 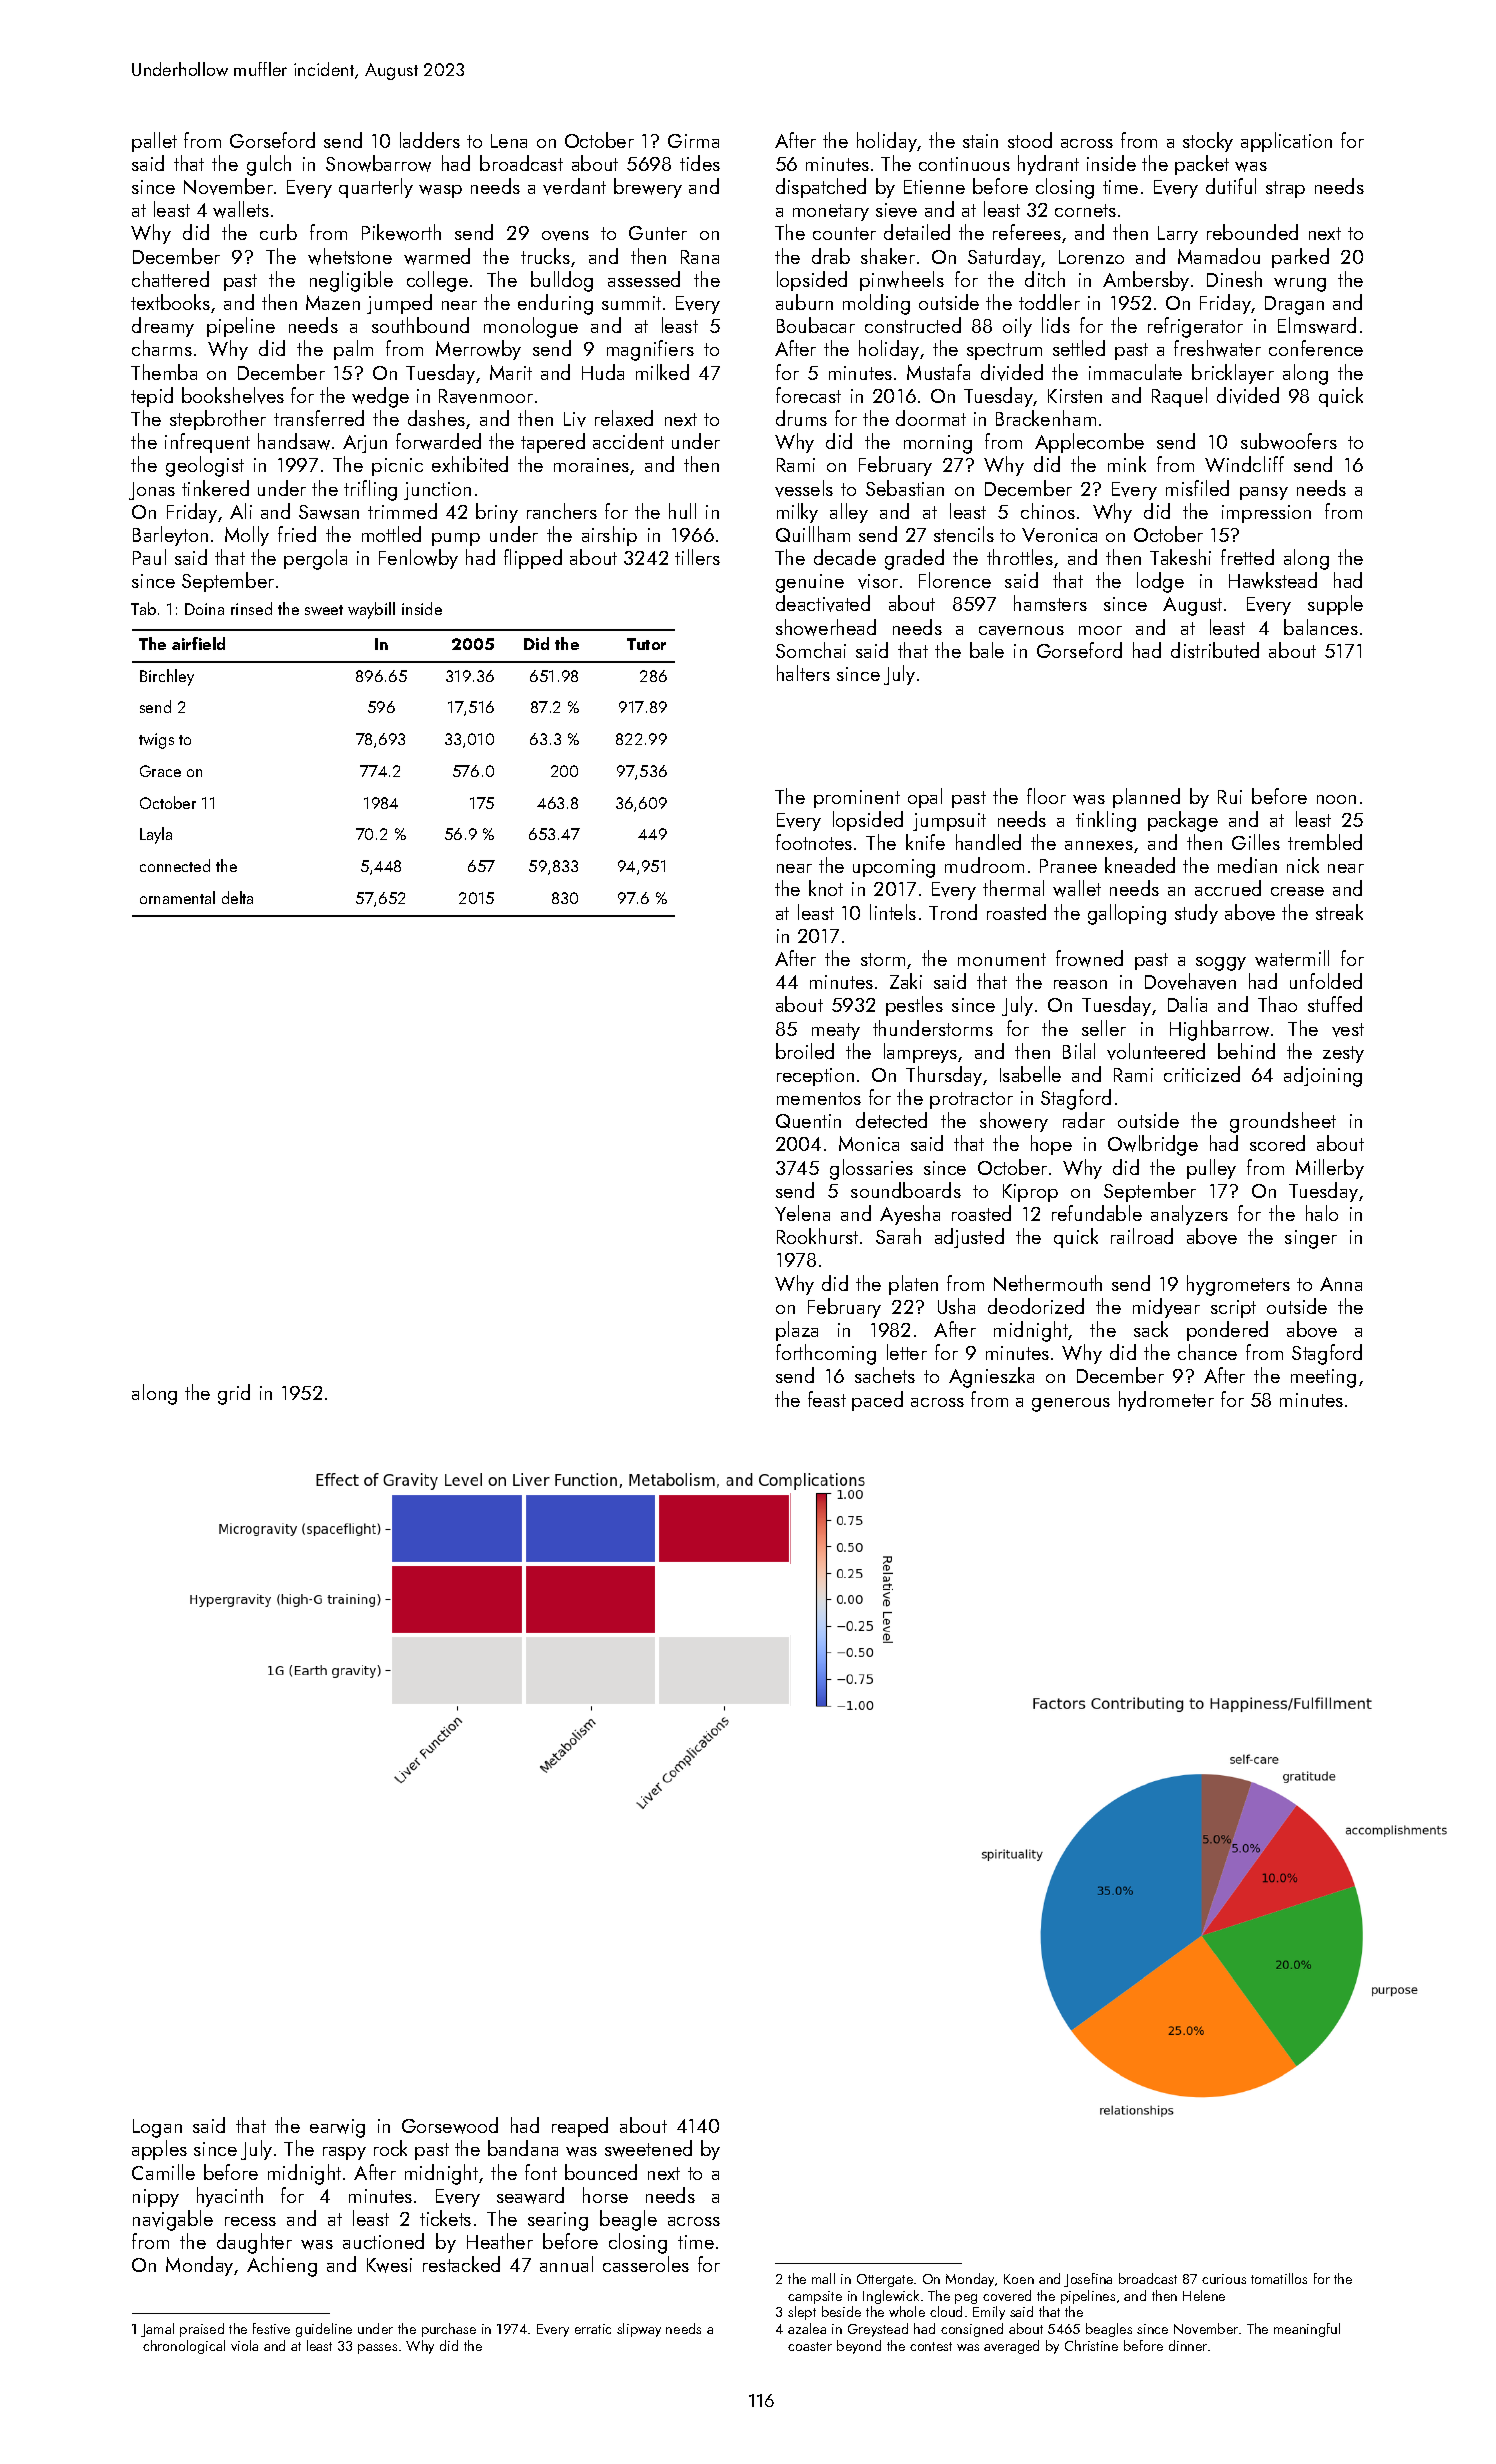 What do you see at coordinates (827, 1399) in the document?
I see `feast` at bounding box center [827, 1399].
